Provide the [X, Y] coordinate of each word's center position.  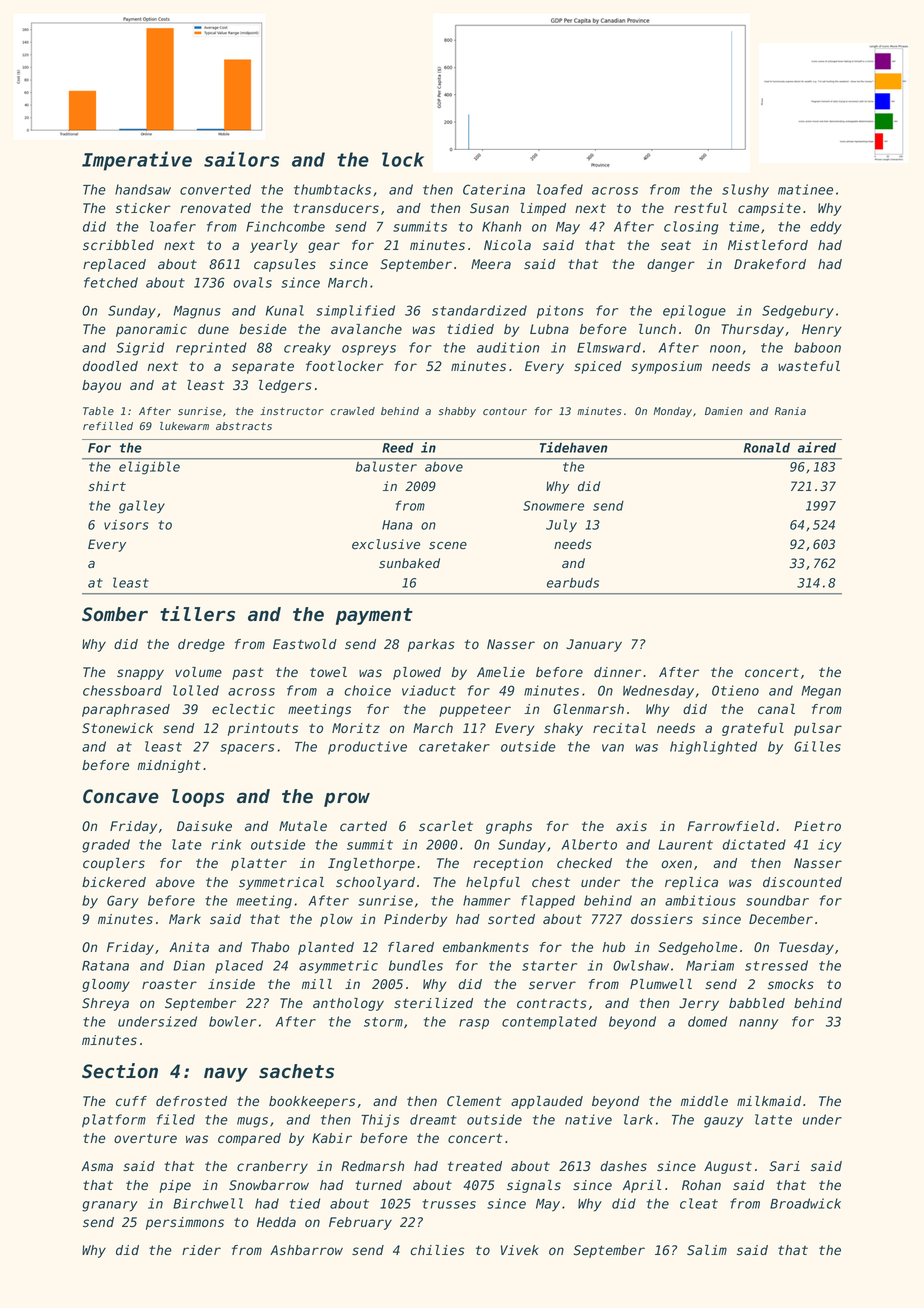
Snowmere [553, 506]
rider [201, 1250]
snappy [140, 674]
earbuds [573, 583]
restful [700, 208]
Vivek [519, 1250]
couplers [114, 864]
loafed [560, 189]
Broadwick [805, 1203]
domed [707, 1021]
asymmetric [338, 967]
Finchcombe [285, 226]
